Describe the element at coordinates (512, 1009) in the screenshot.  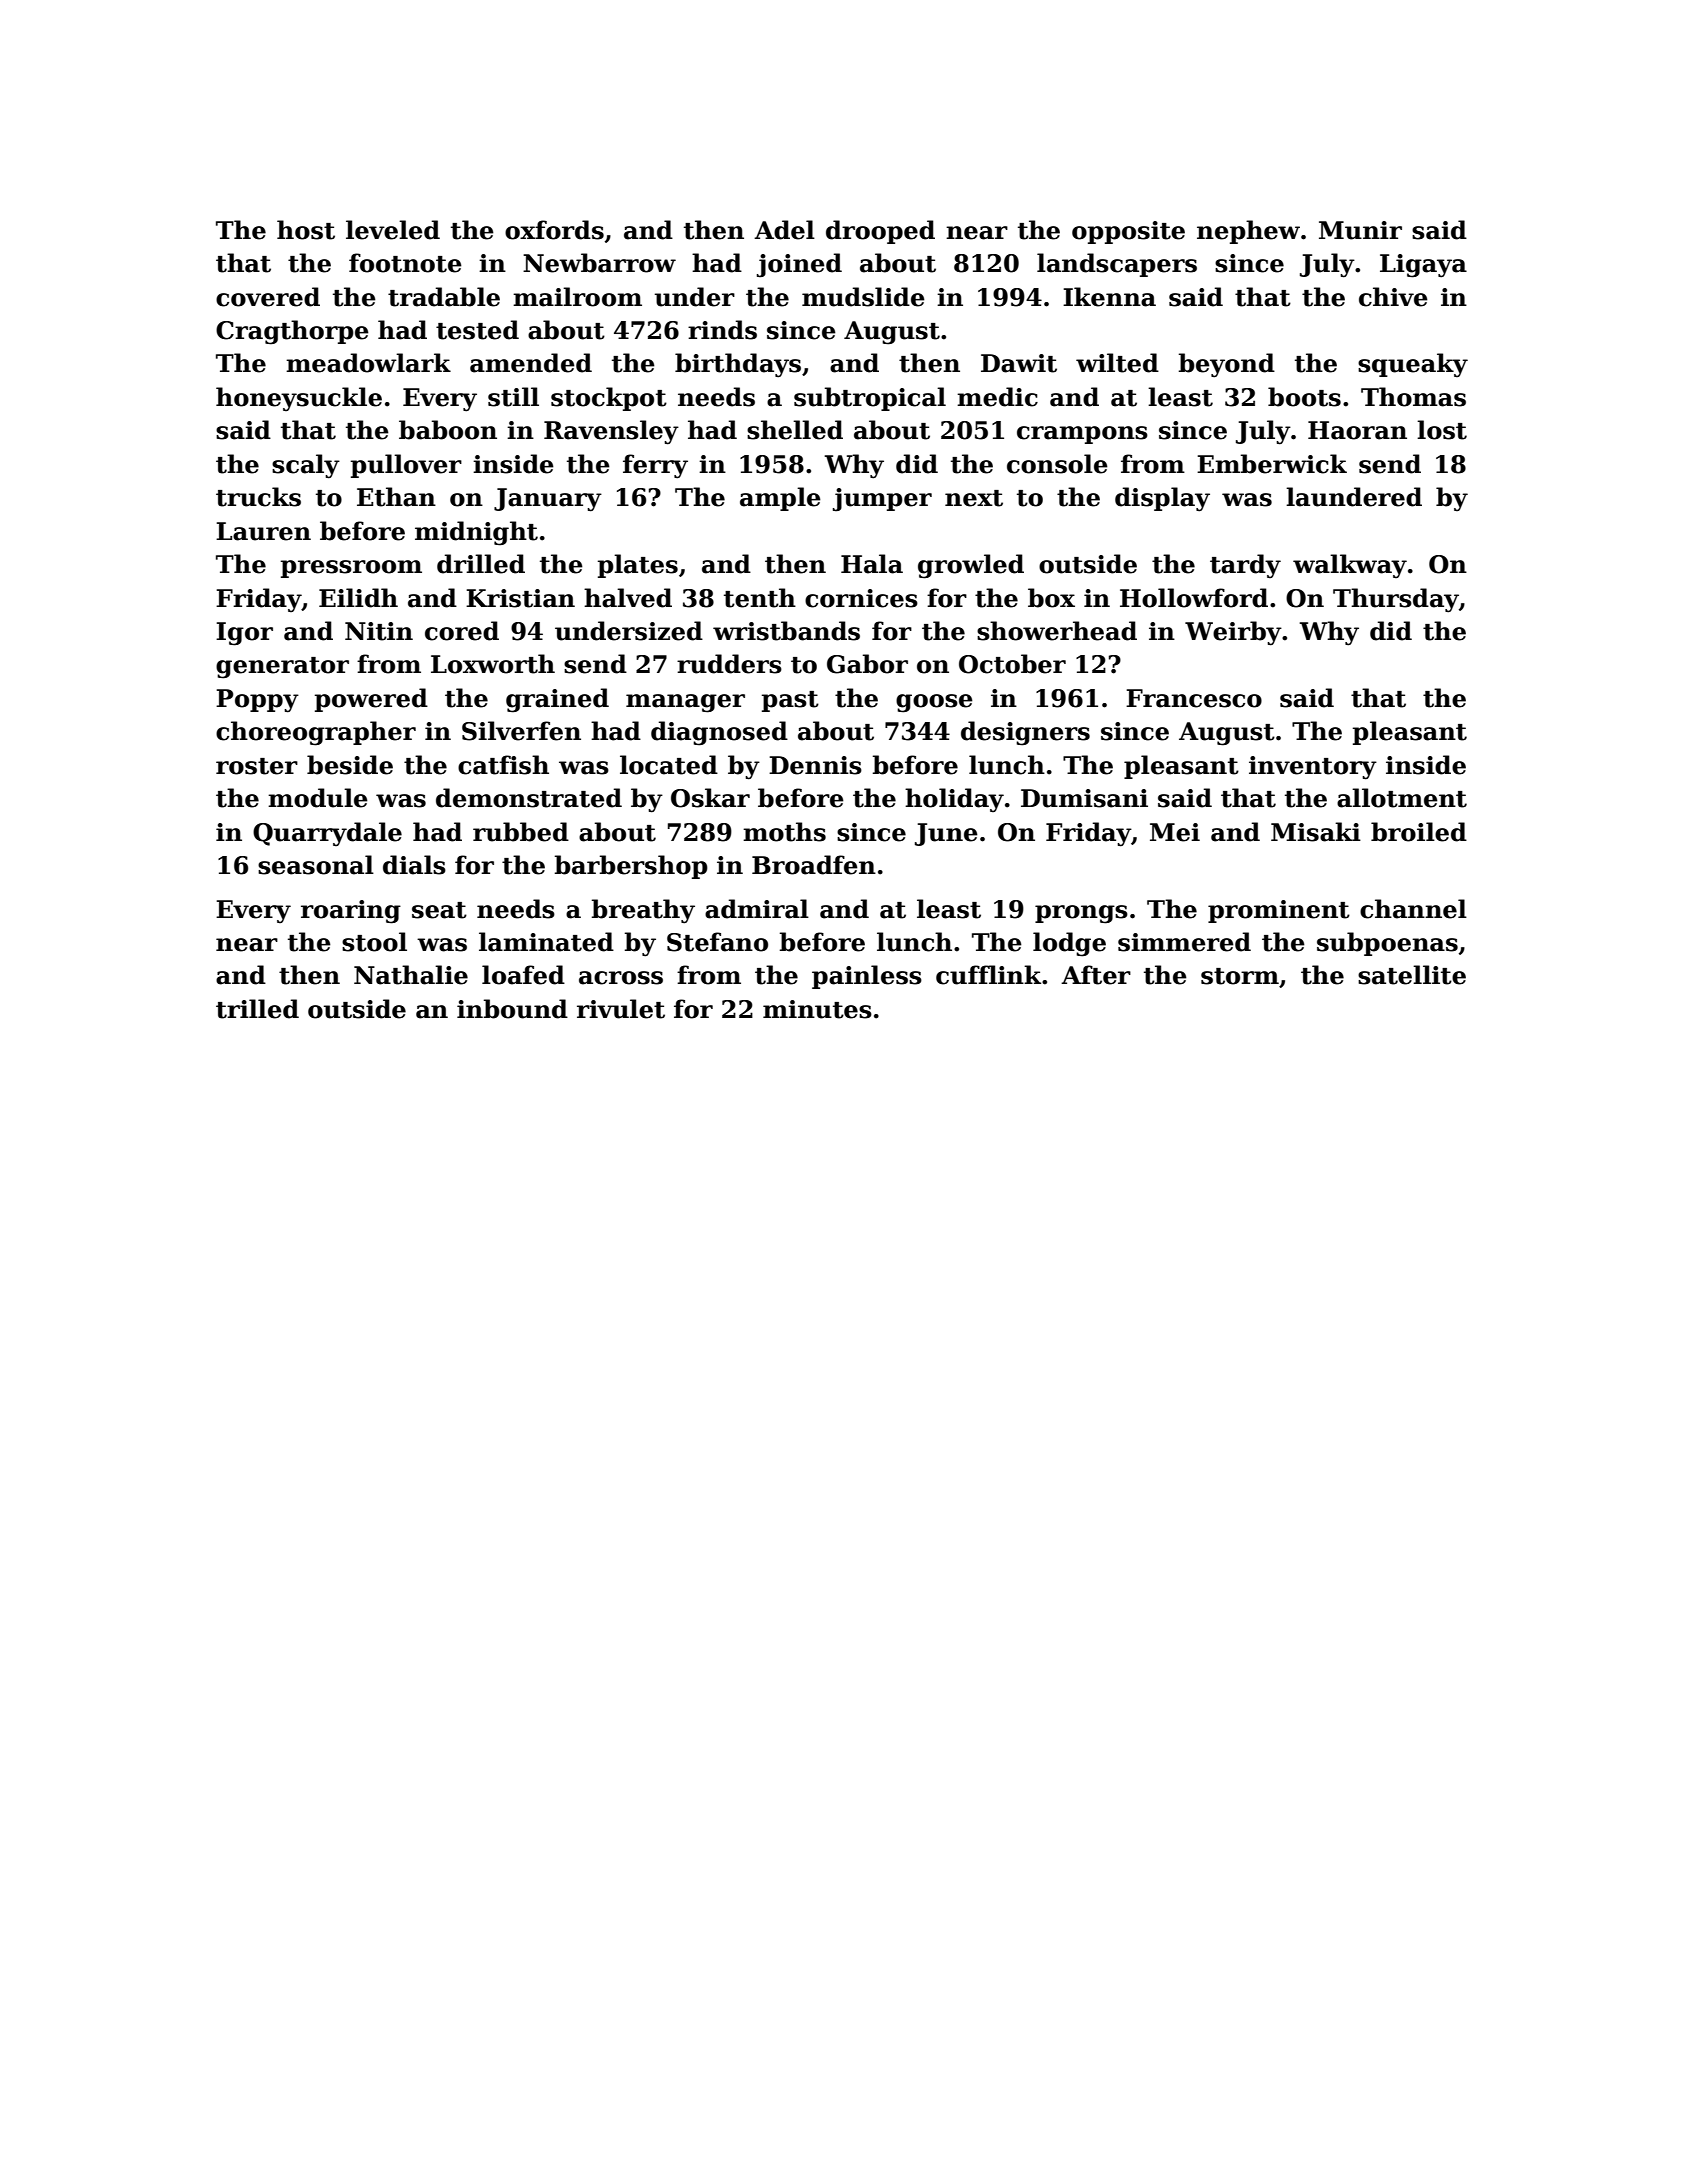
I see `inbound` at that location.
